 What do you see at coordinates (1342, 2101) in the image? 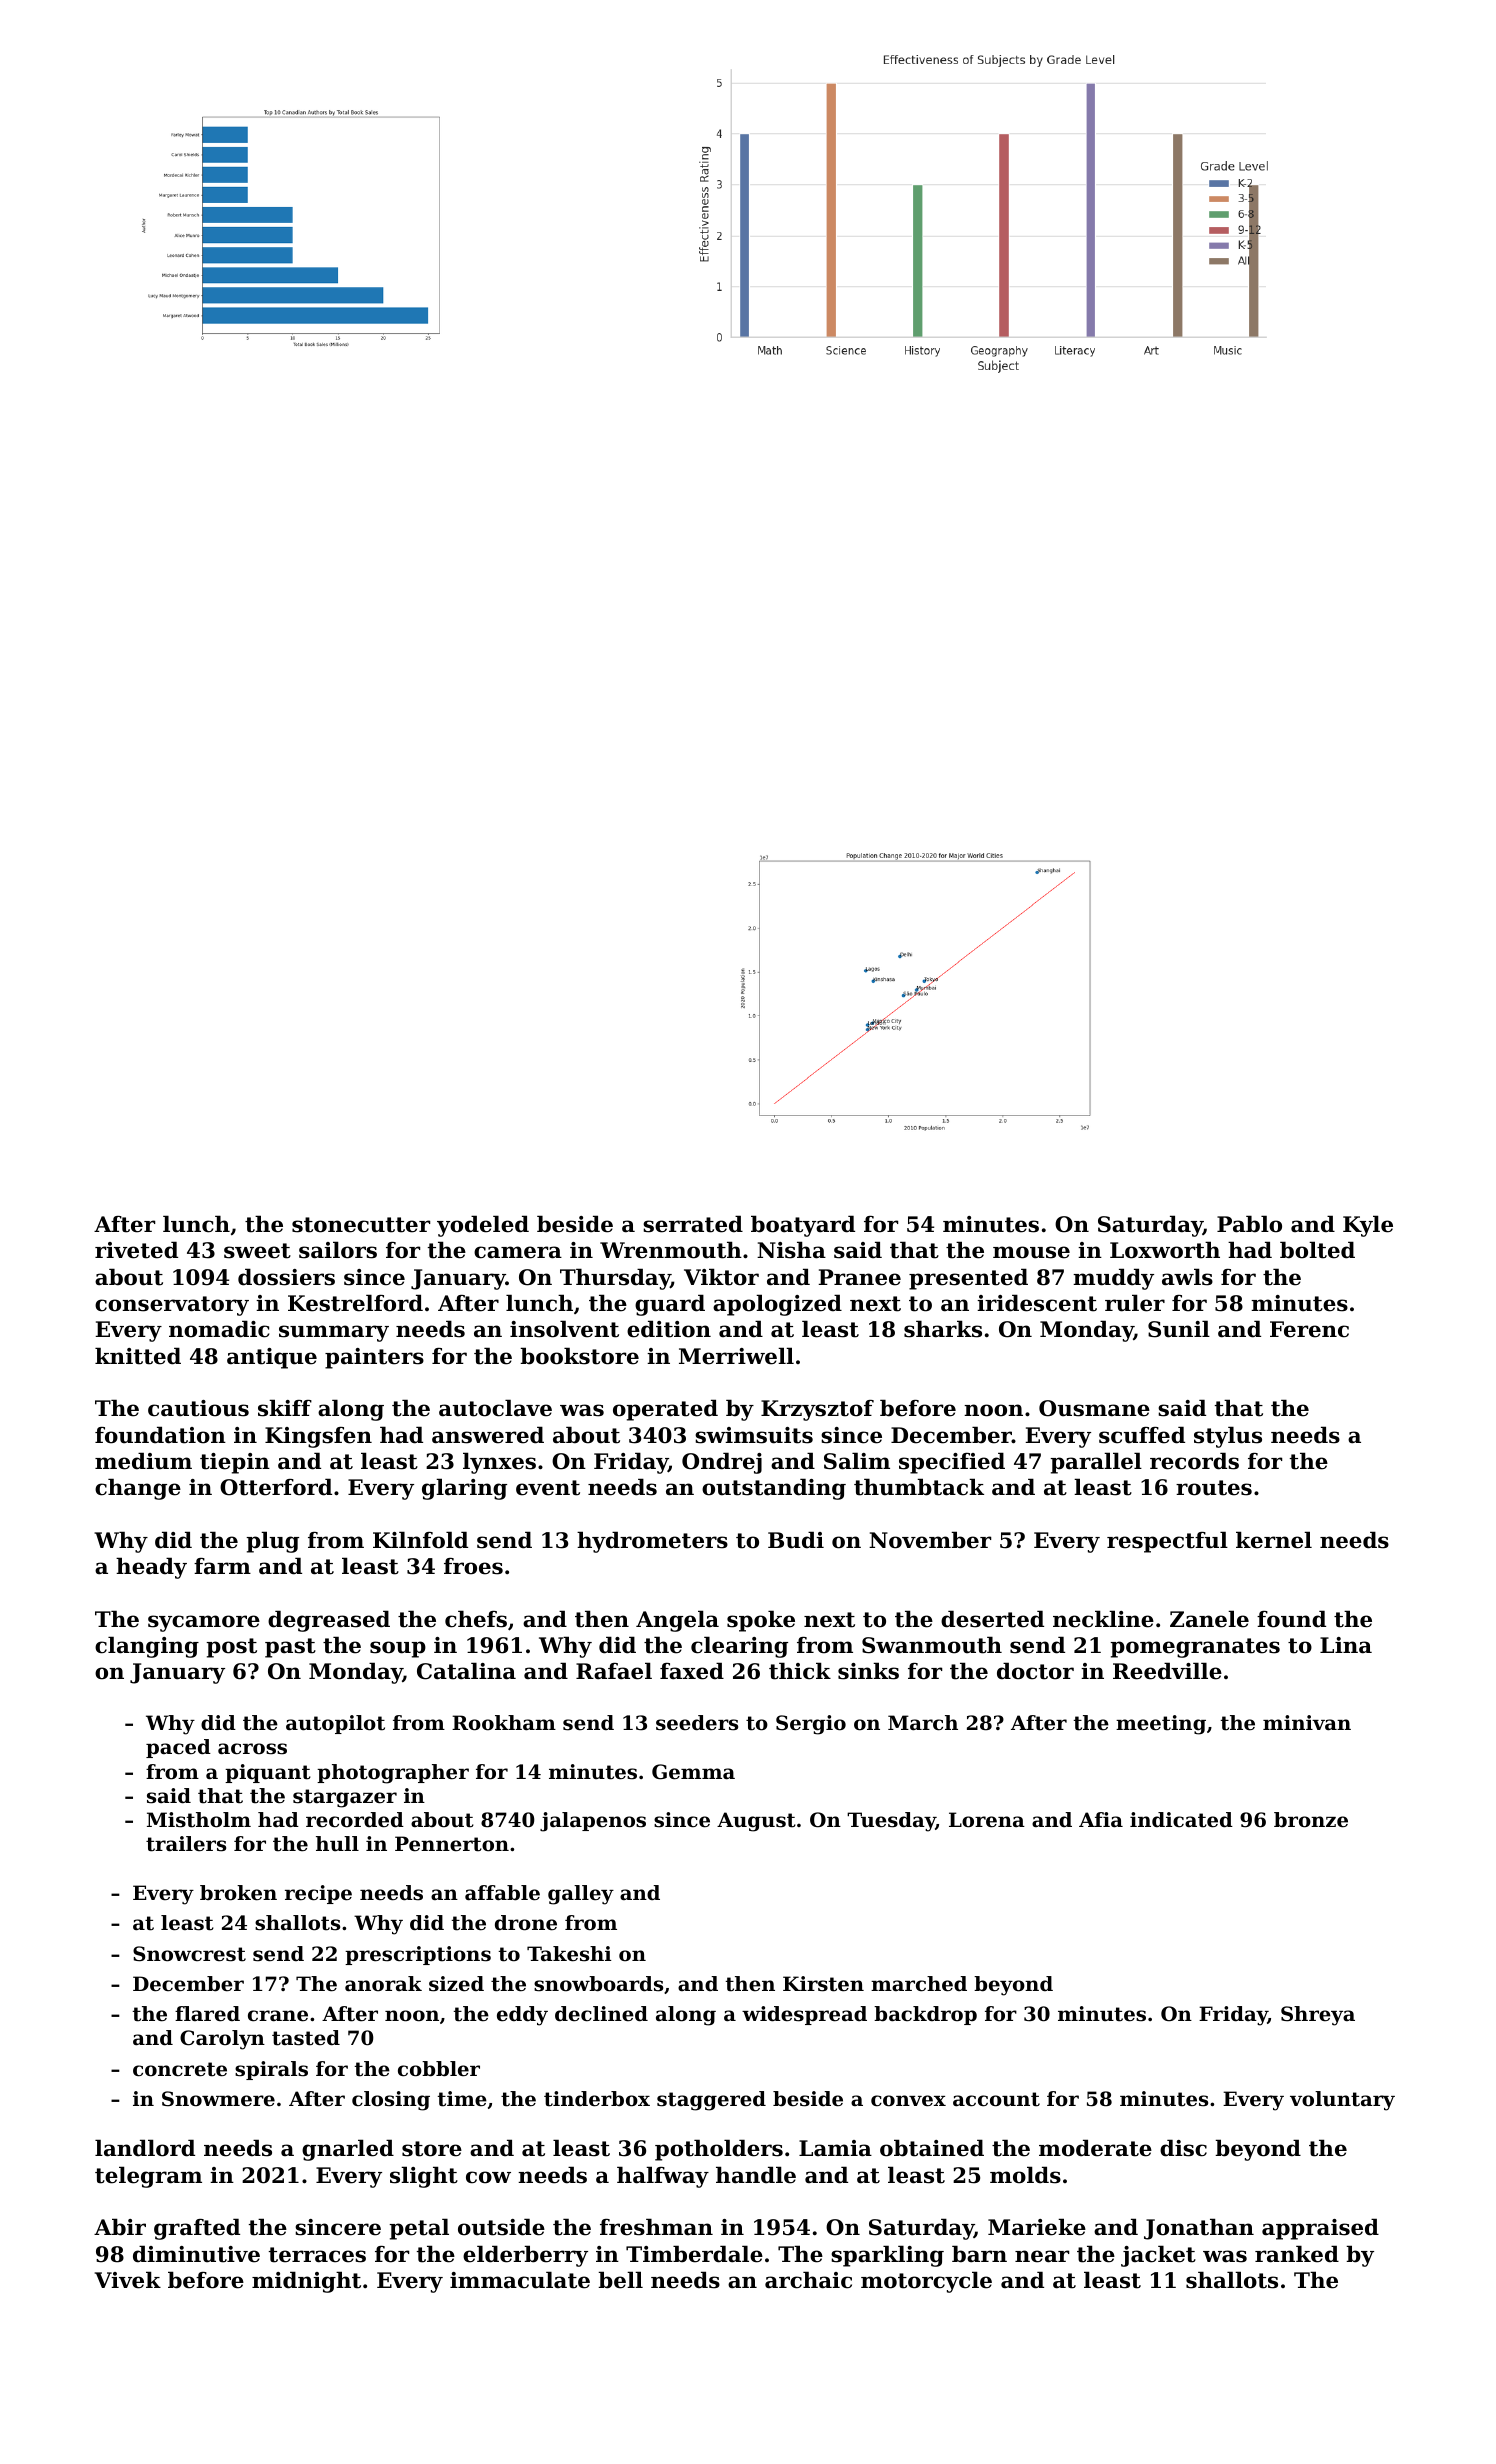
I see `voluntary` at bounding box center [1342, 2101].
